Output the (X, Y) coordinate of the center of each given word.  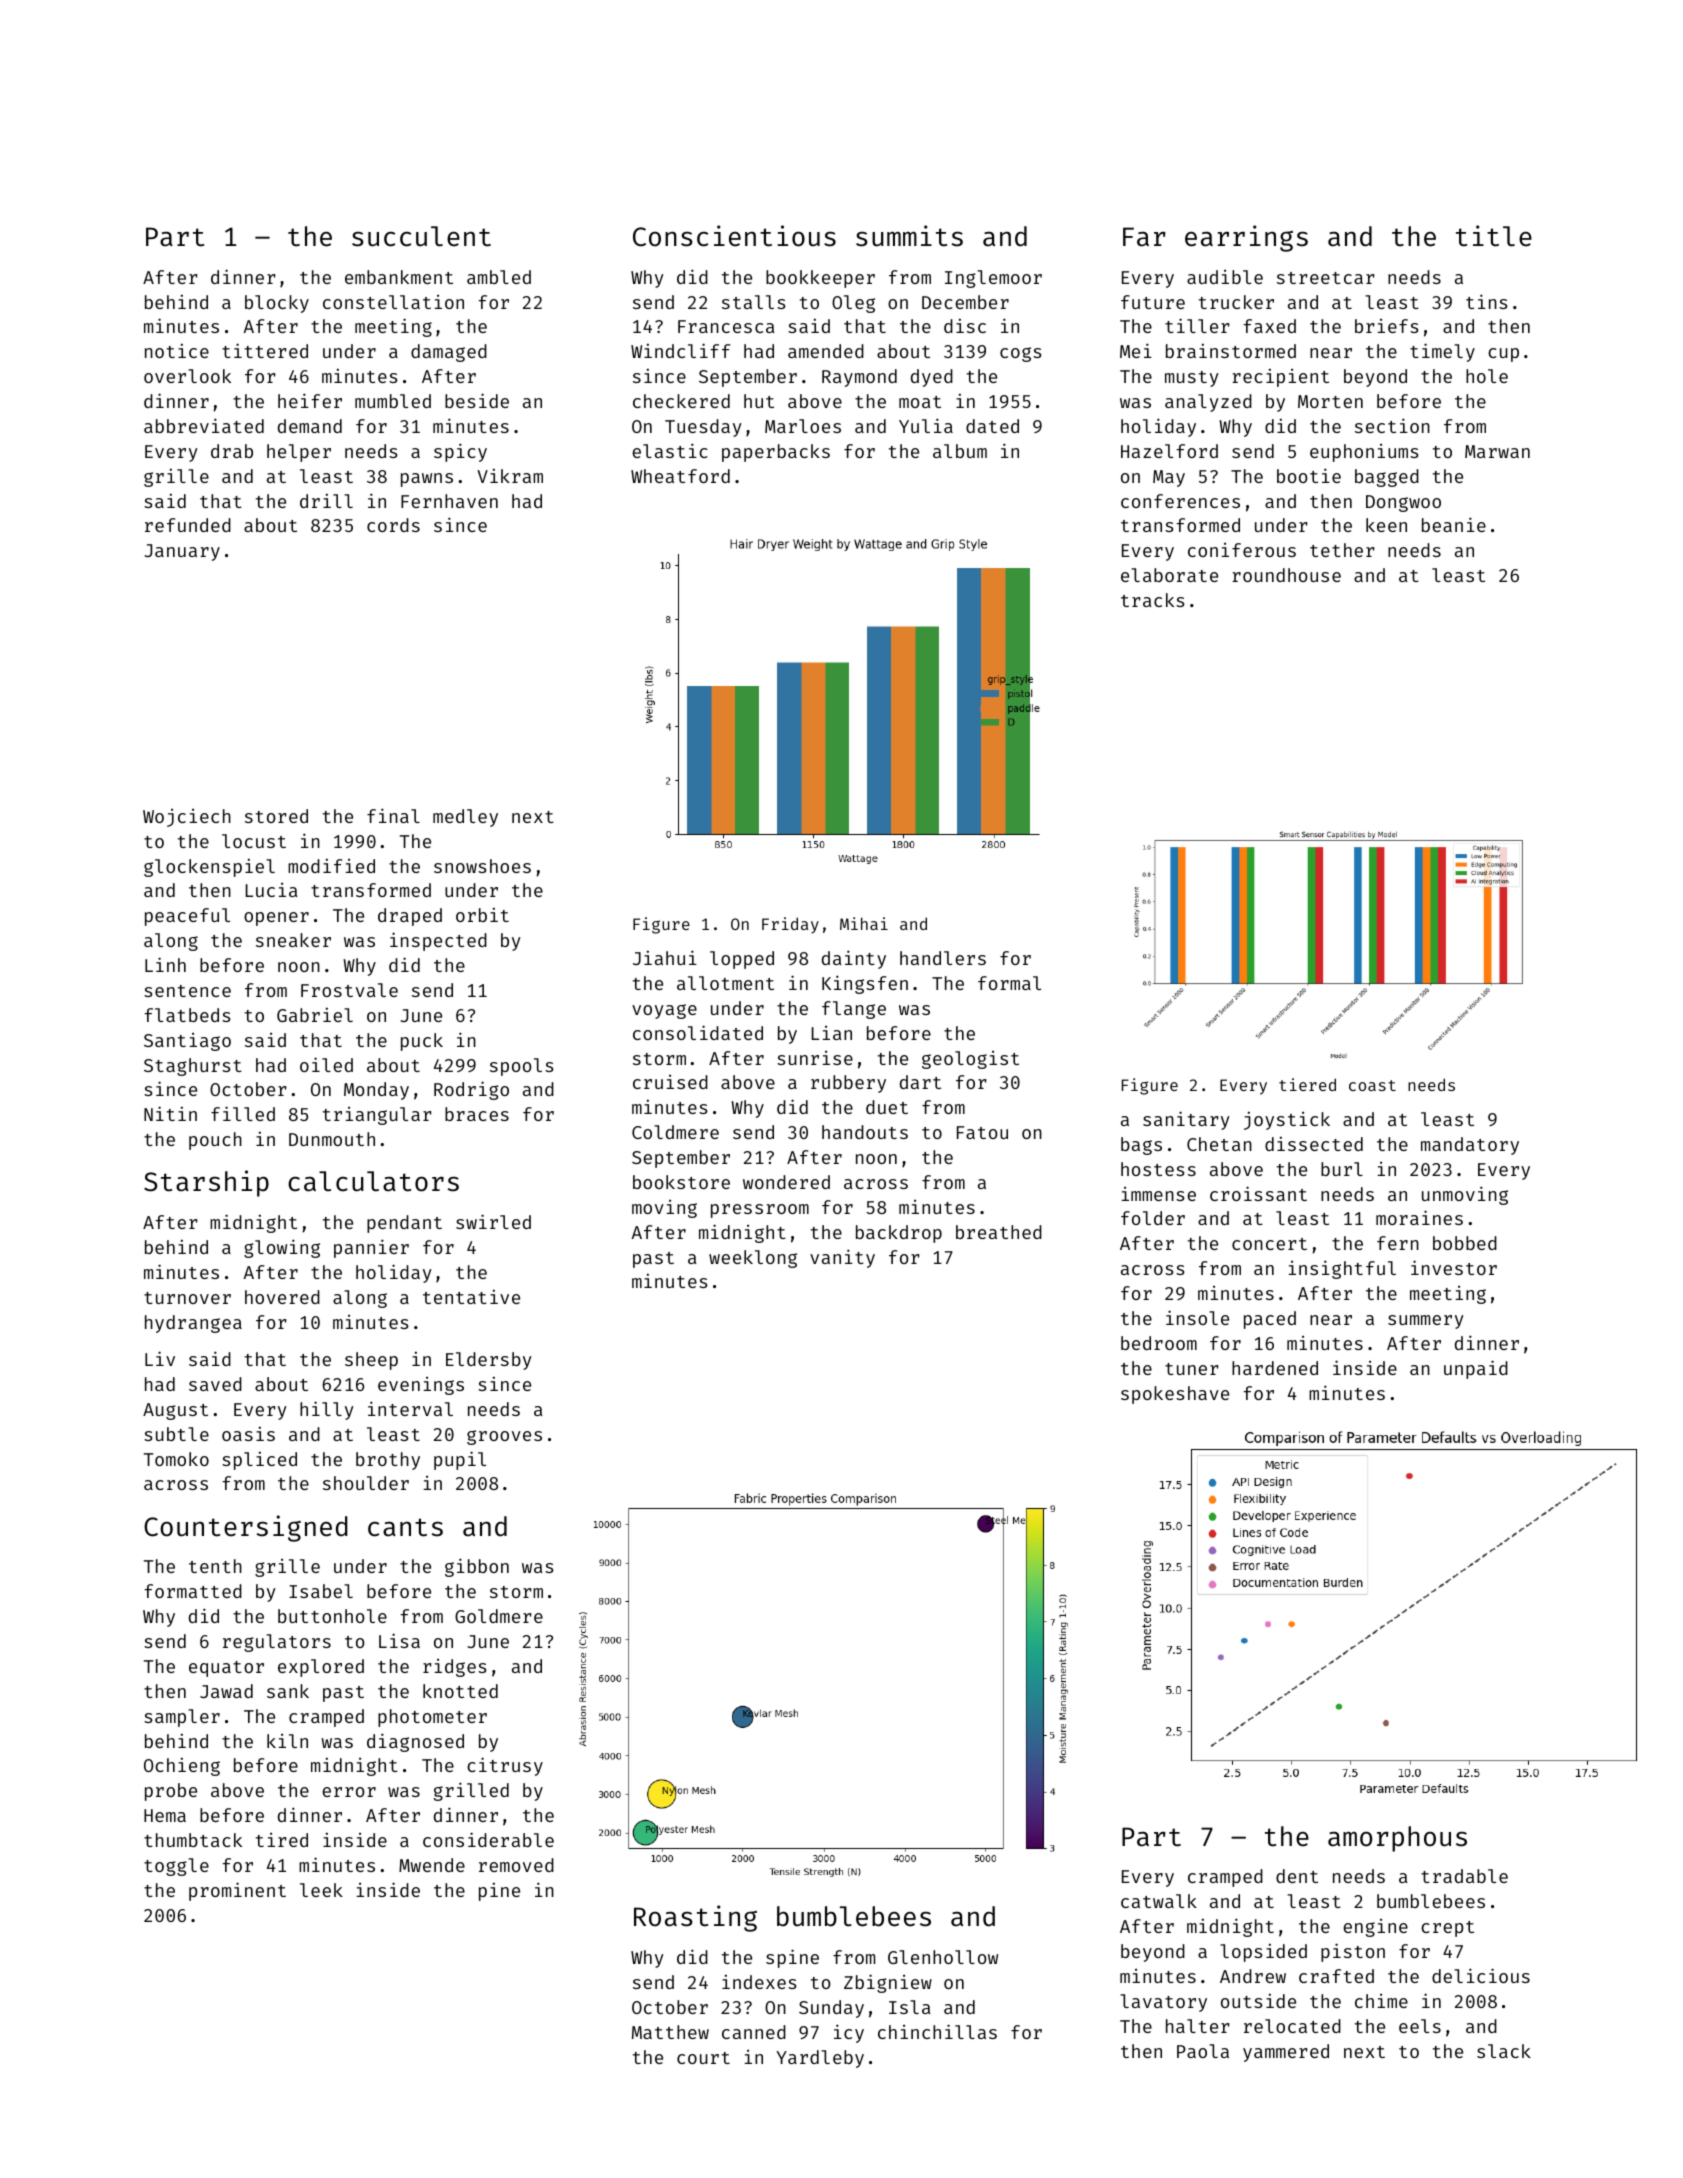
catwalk (1159, 1901)
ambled (499, 277)
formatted (193, 1591)
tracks (1153, 600)
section (1392, 425)
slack (1504, 2051)
